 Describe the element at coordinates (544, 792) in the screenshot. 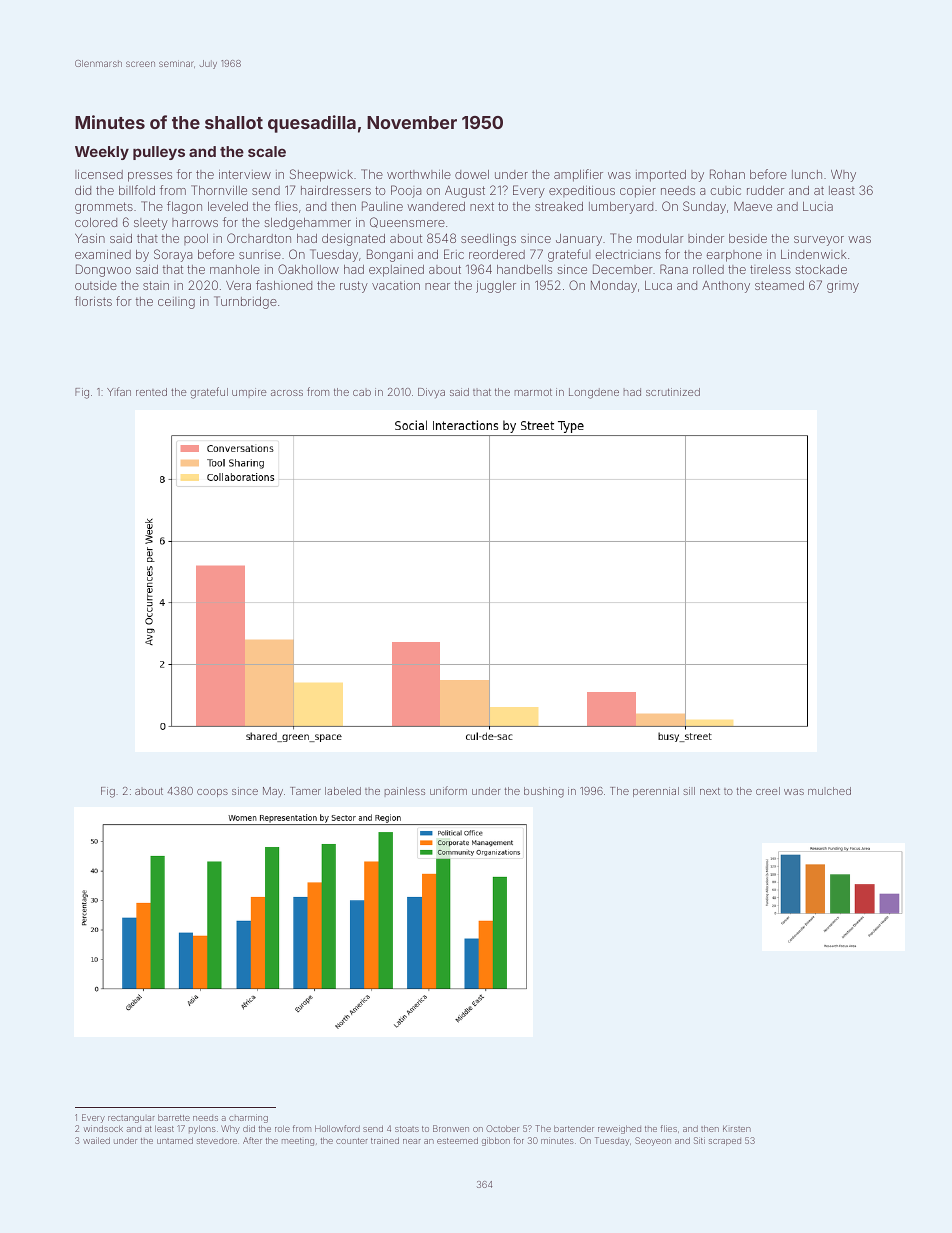

I see `bushing` at that location.
